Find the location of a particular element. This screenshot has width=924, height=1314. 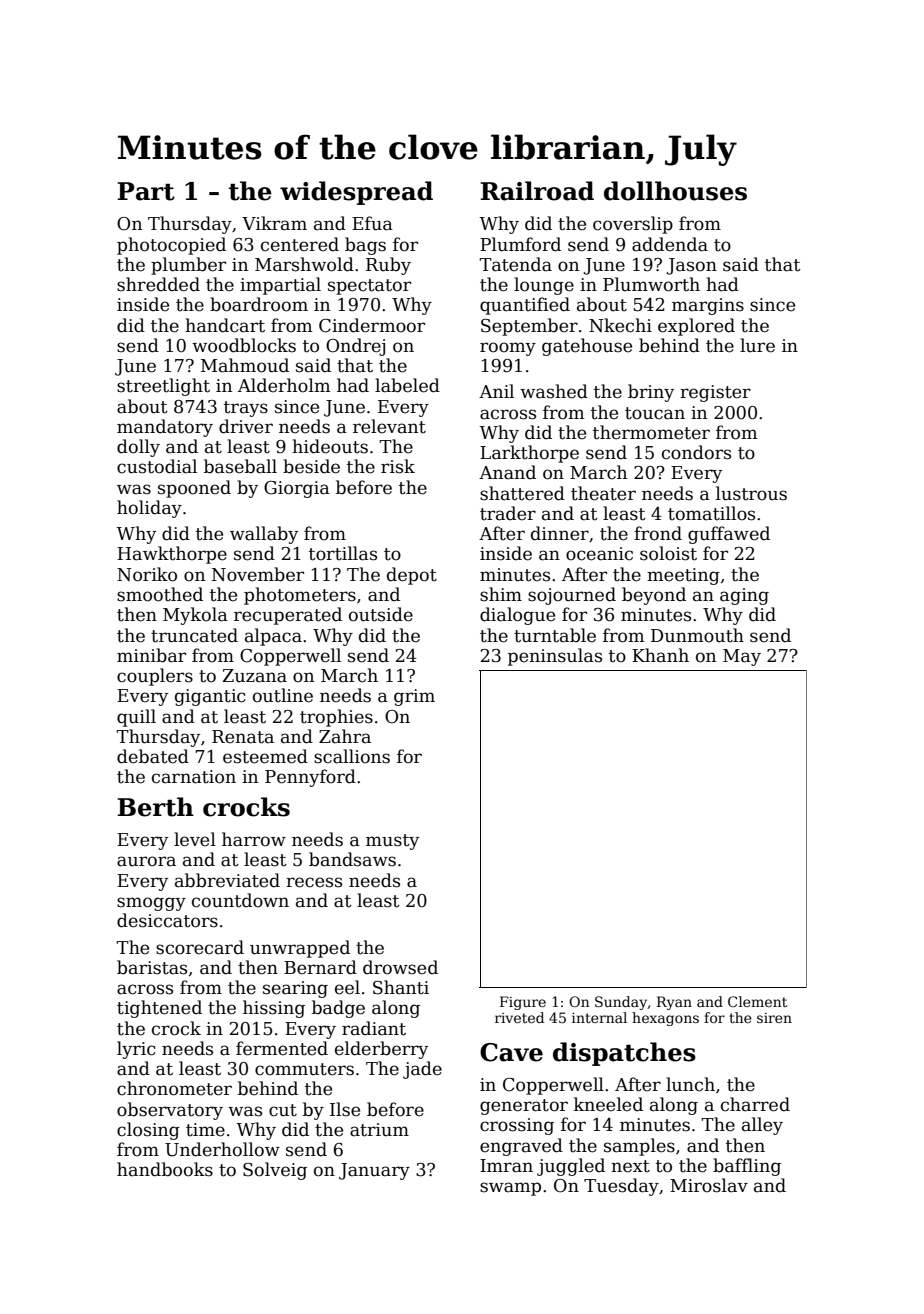

Miroslav is located at coordinates (709, 1185).
